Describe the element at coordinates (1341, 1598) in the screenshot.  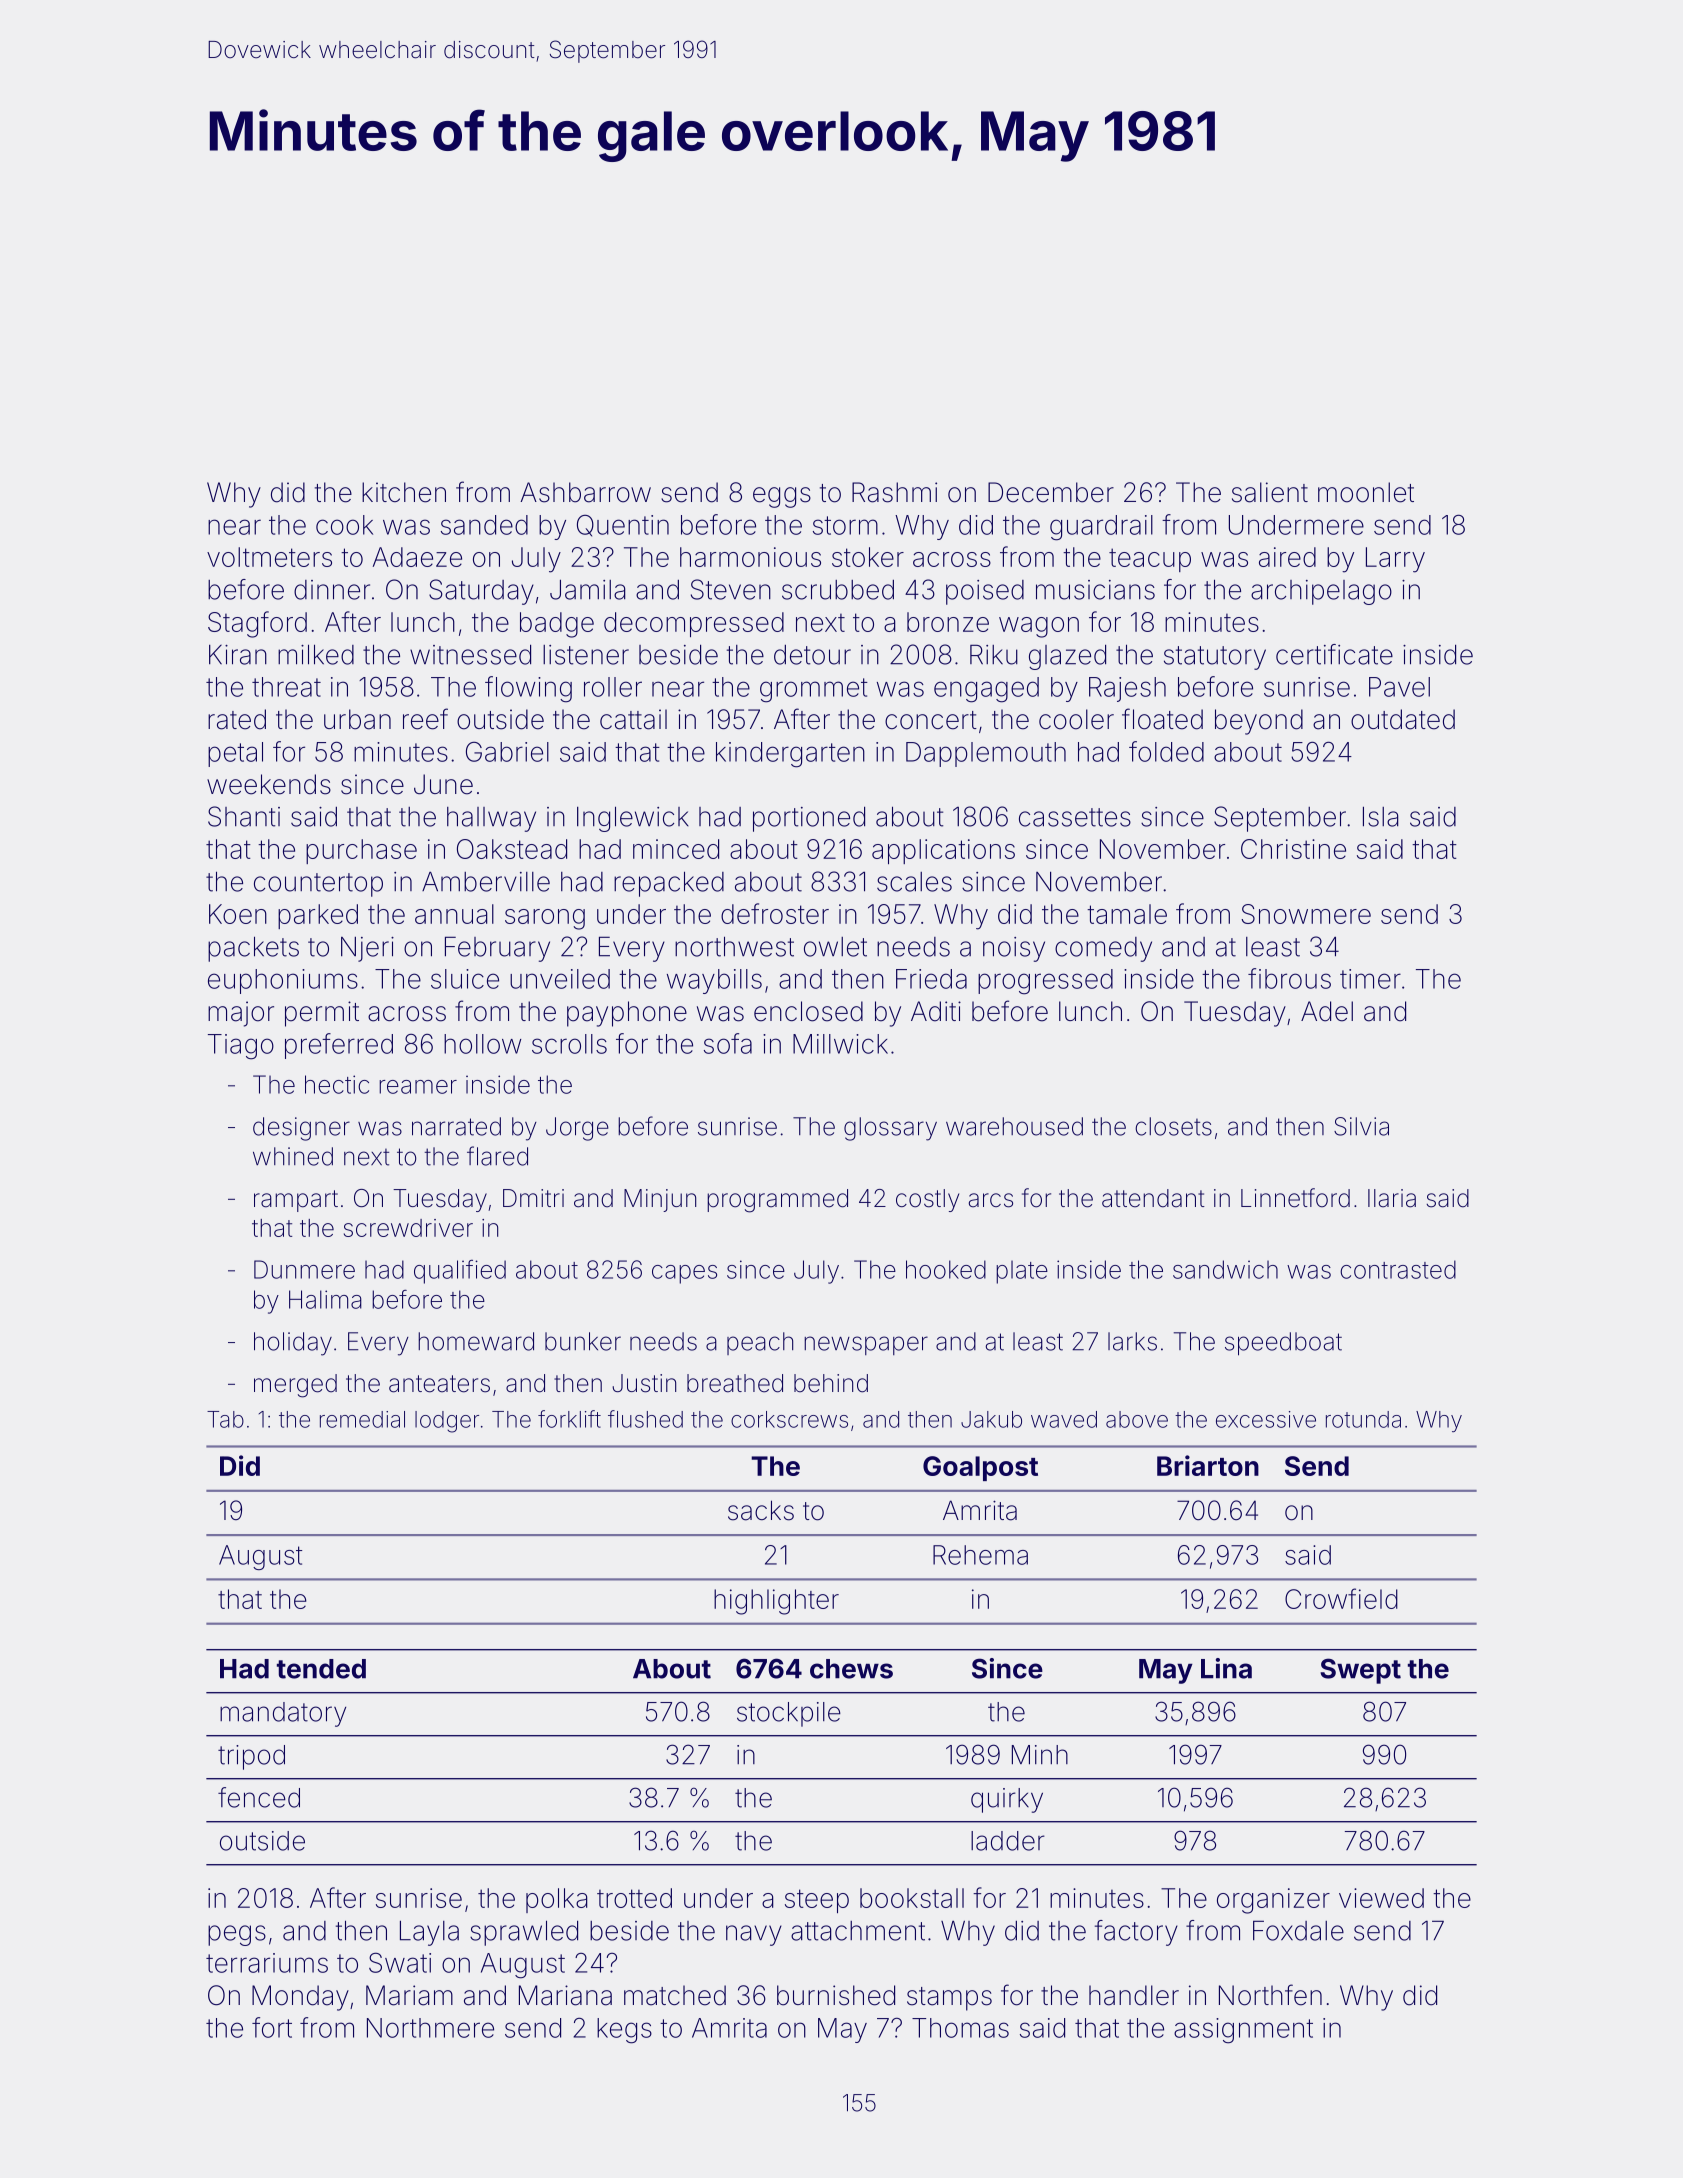
I see `Crowfield` at that location.
